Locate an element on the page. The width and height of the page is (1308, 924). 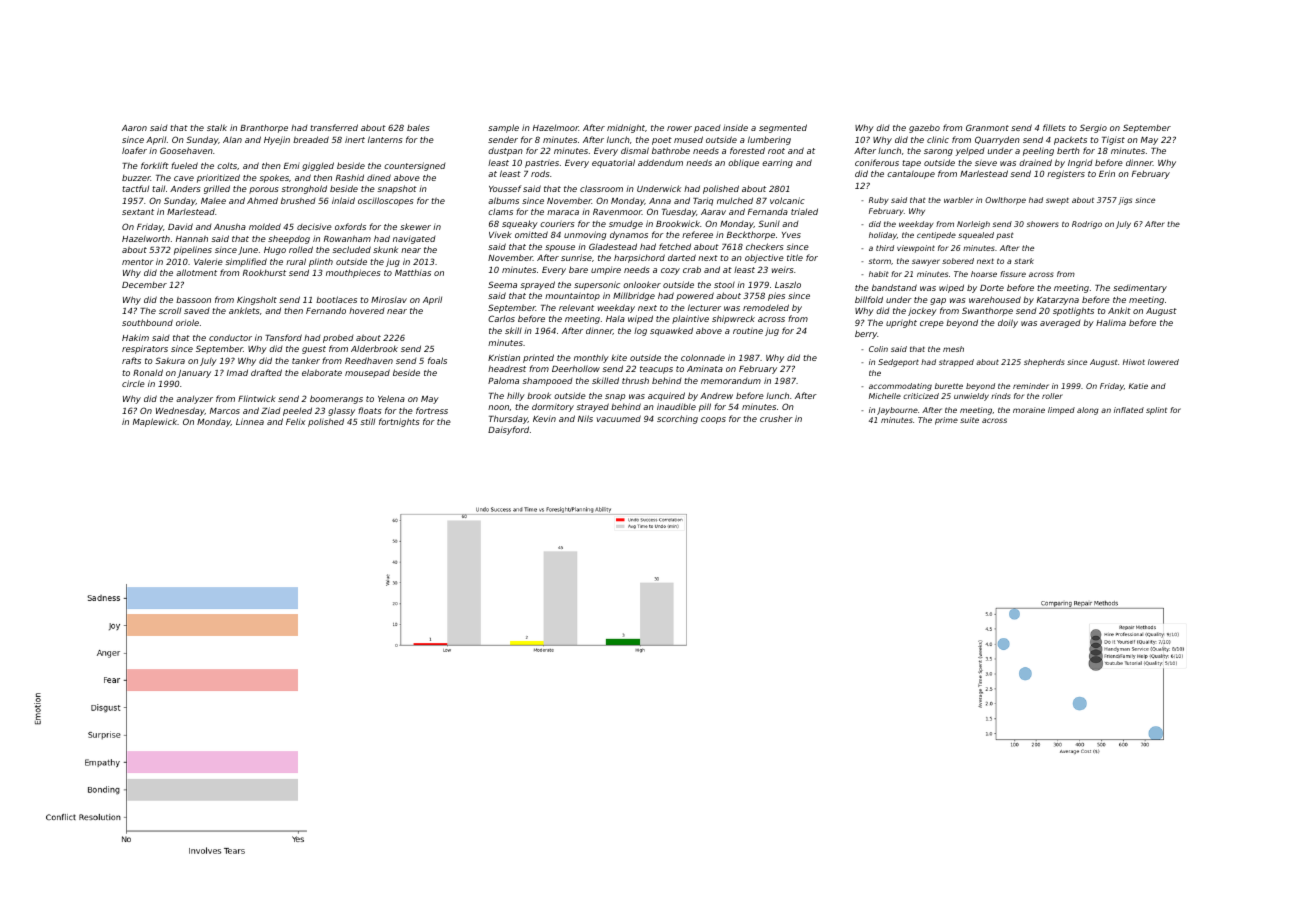
Michelle is located at coordinates (885, 396).
